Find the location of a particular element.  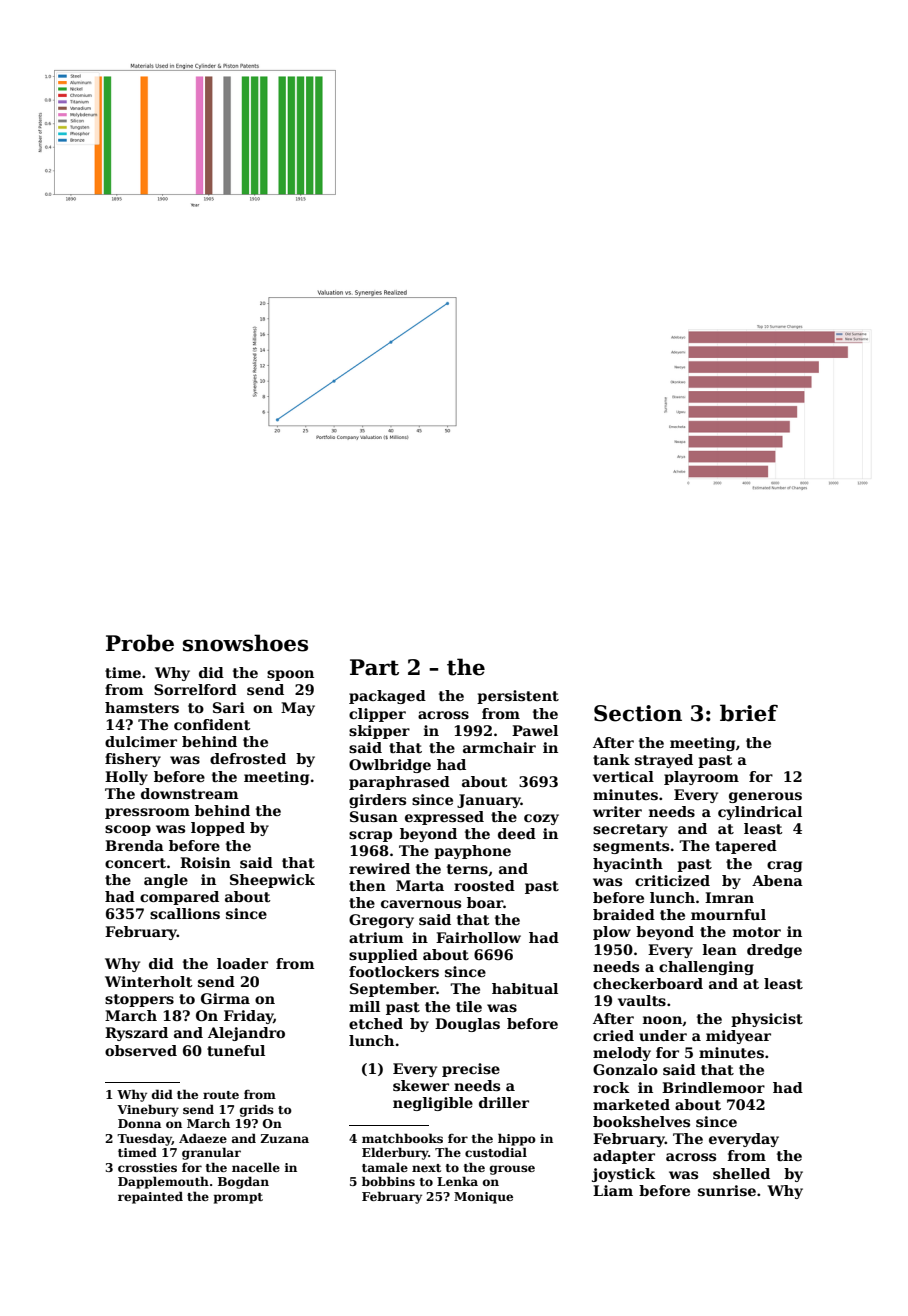

footlockers is located at coordinates (394, 971).
